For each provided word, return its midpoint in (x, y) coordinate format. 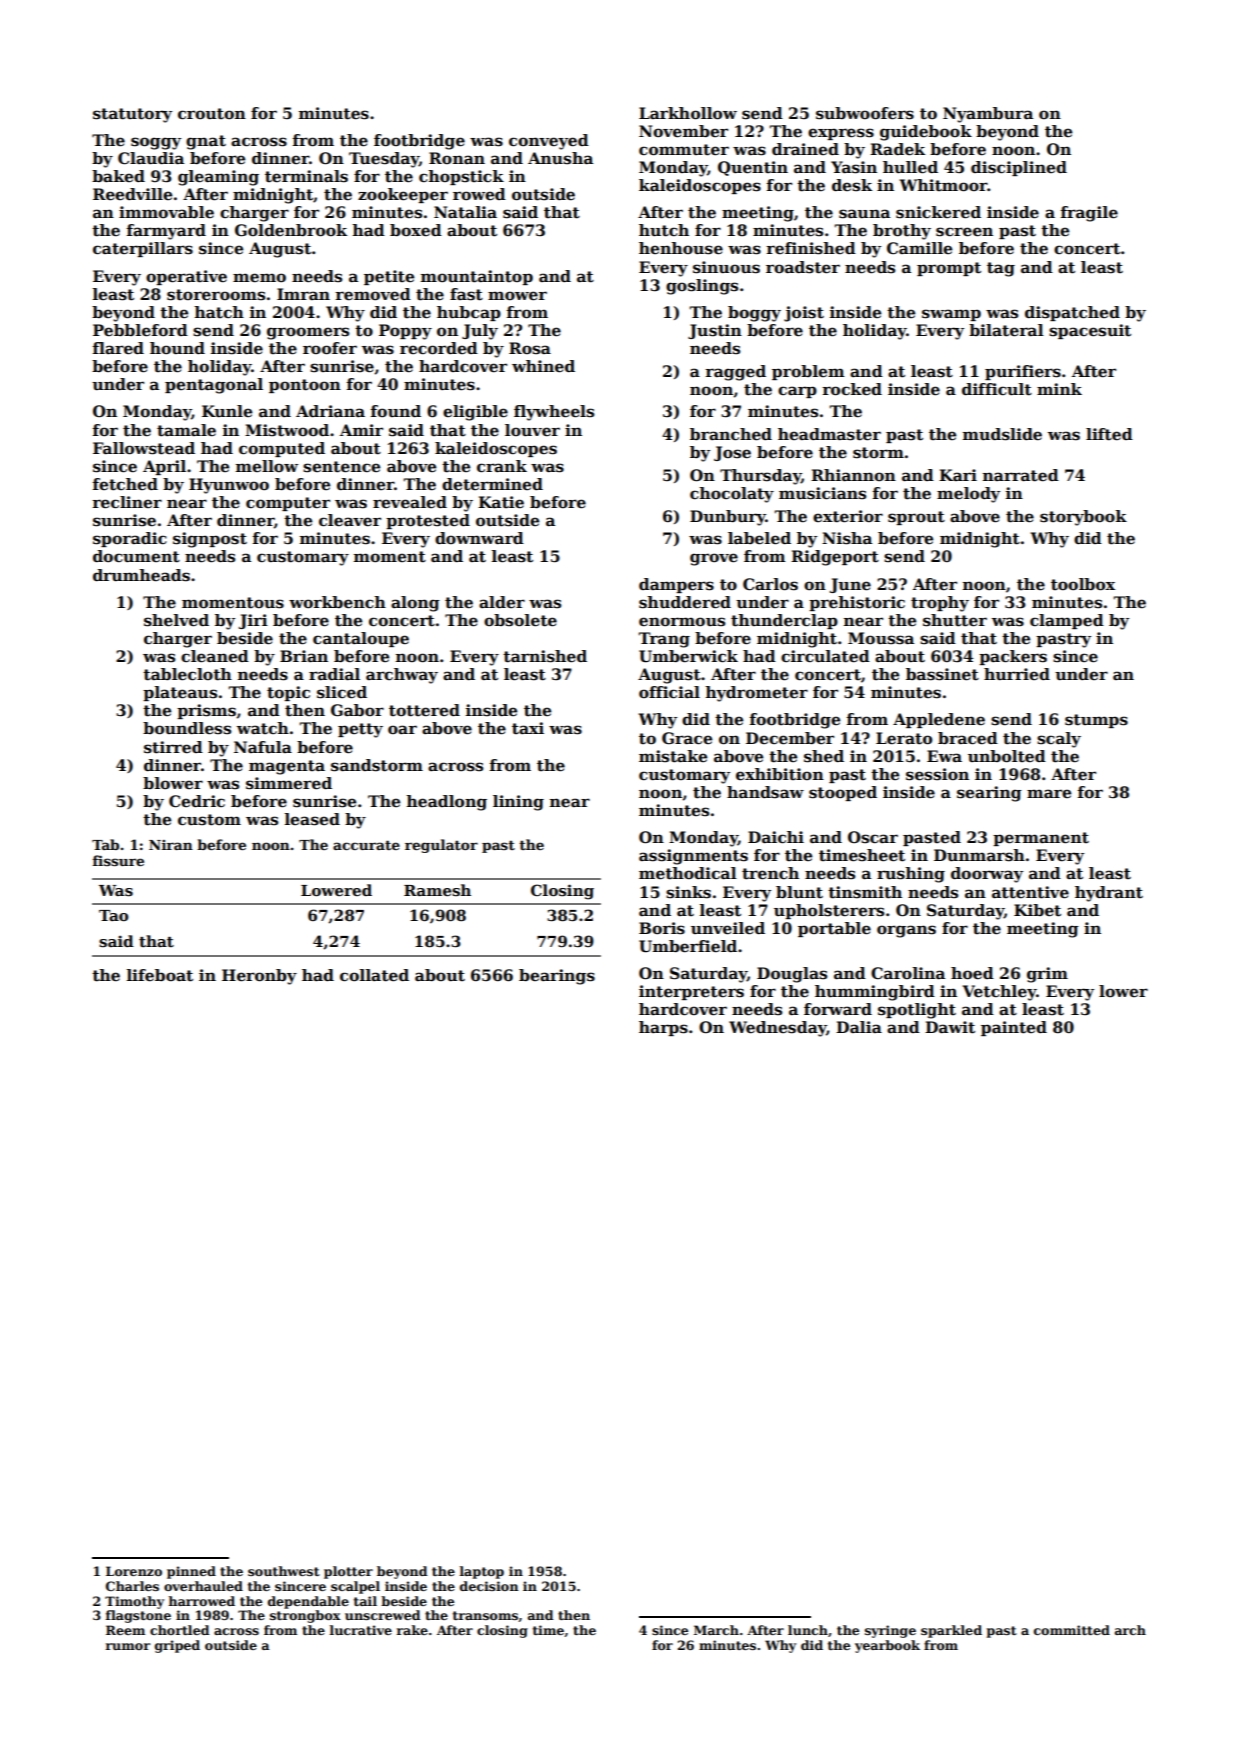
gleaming (218, 178)
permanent (1041, 839)
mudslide (1002, 434)
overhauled (203, 1586)
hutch (664, 230)
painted (1014, 1028)
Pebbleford (140, 330)
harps (663, 1028)
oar (402, 729)
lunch (808, 1630)
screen (964, 232)
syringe (890, 1631)
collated (374, 975)
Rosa (530, 348)
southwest (284, 1571)
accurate (366, 845)
